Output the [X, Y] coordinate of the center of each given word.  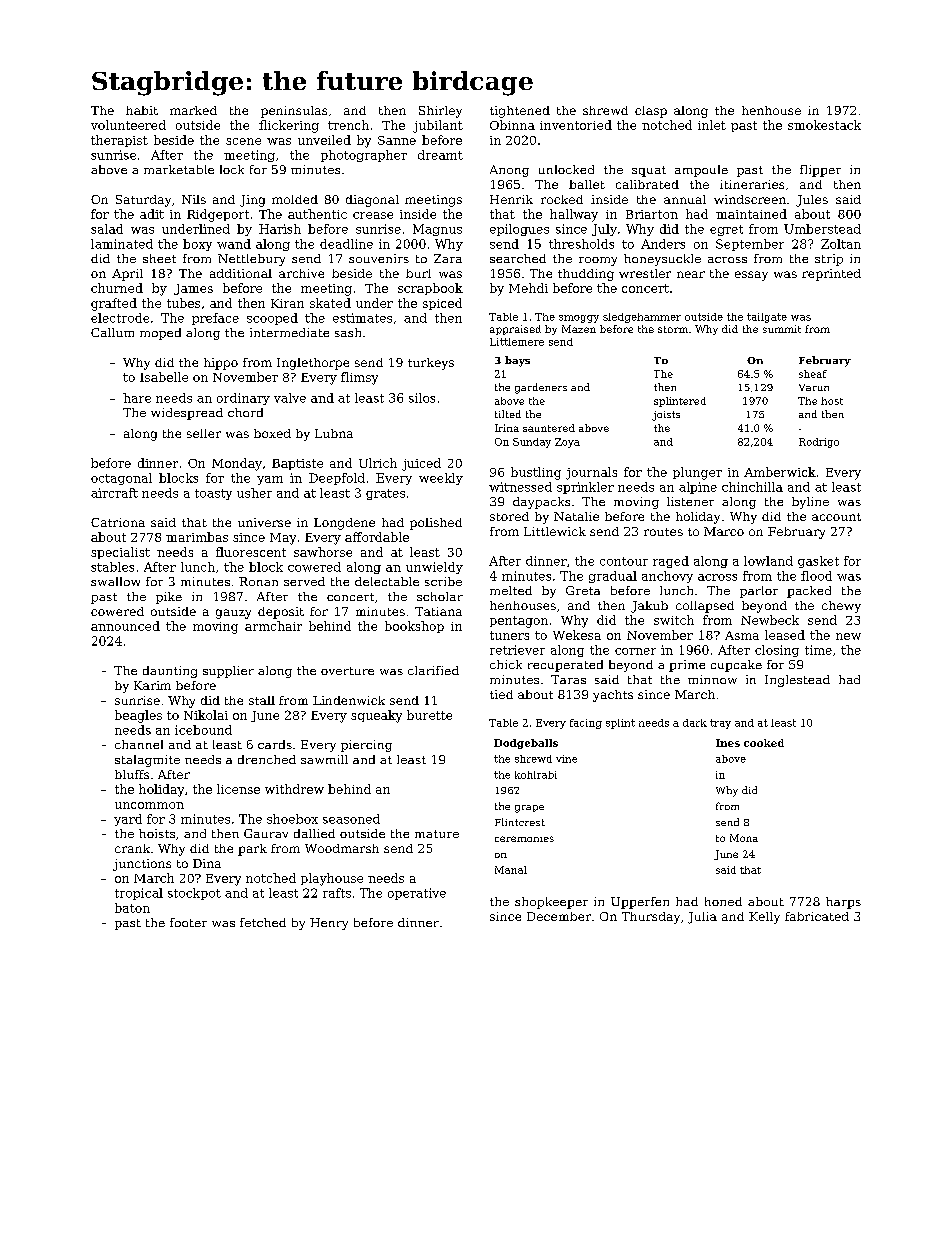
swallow [115, 581]
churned [117, 288]
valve [290, 398]
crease [373, 215]
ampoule [701, 171]
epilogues [519, 230]
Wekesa [577, 635]
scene [243, 141]
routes [663, 532]
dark [695, 723]
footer [188, 922]
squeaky [376, 716]
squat [649, 171]
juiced [421, 464]
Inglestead [797, 681]
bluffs [132, 774]
